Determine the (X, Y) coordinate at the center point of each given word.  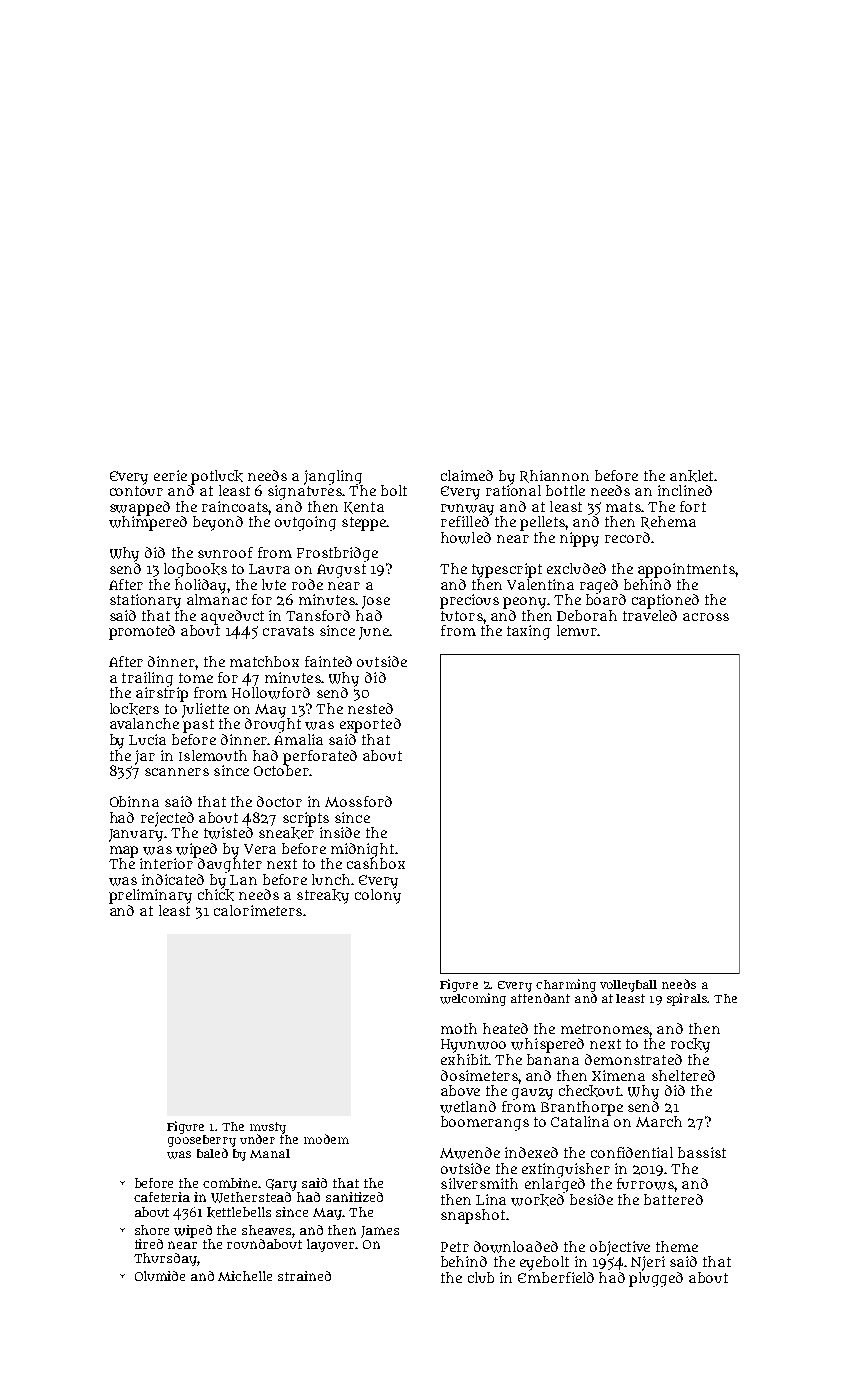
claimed (467, 475)
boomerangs (485, 1123)
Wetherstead (251, 1197)
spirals (687, 999)
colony (378, 896)
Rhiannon (554, 476)
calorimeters (258, 910)
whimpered (148, 523)
